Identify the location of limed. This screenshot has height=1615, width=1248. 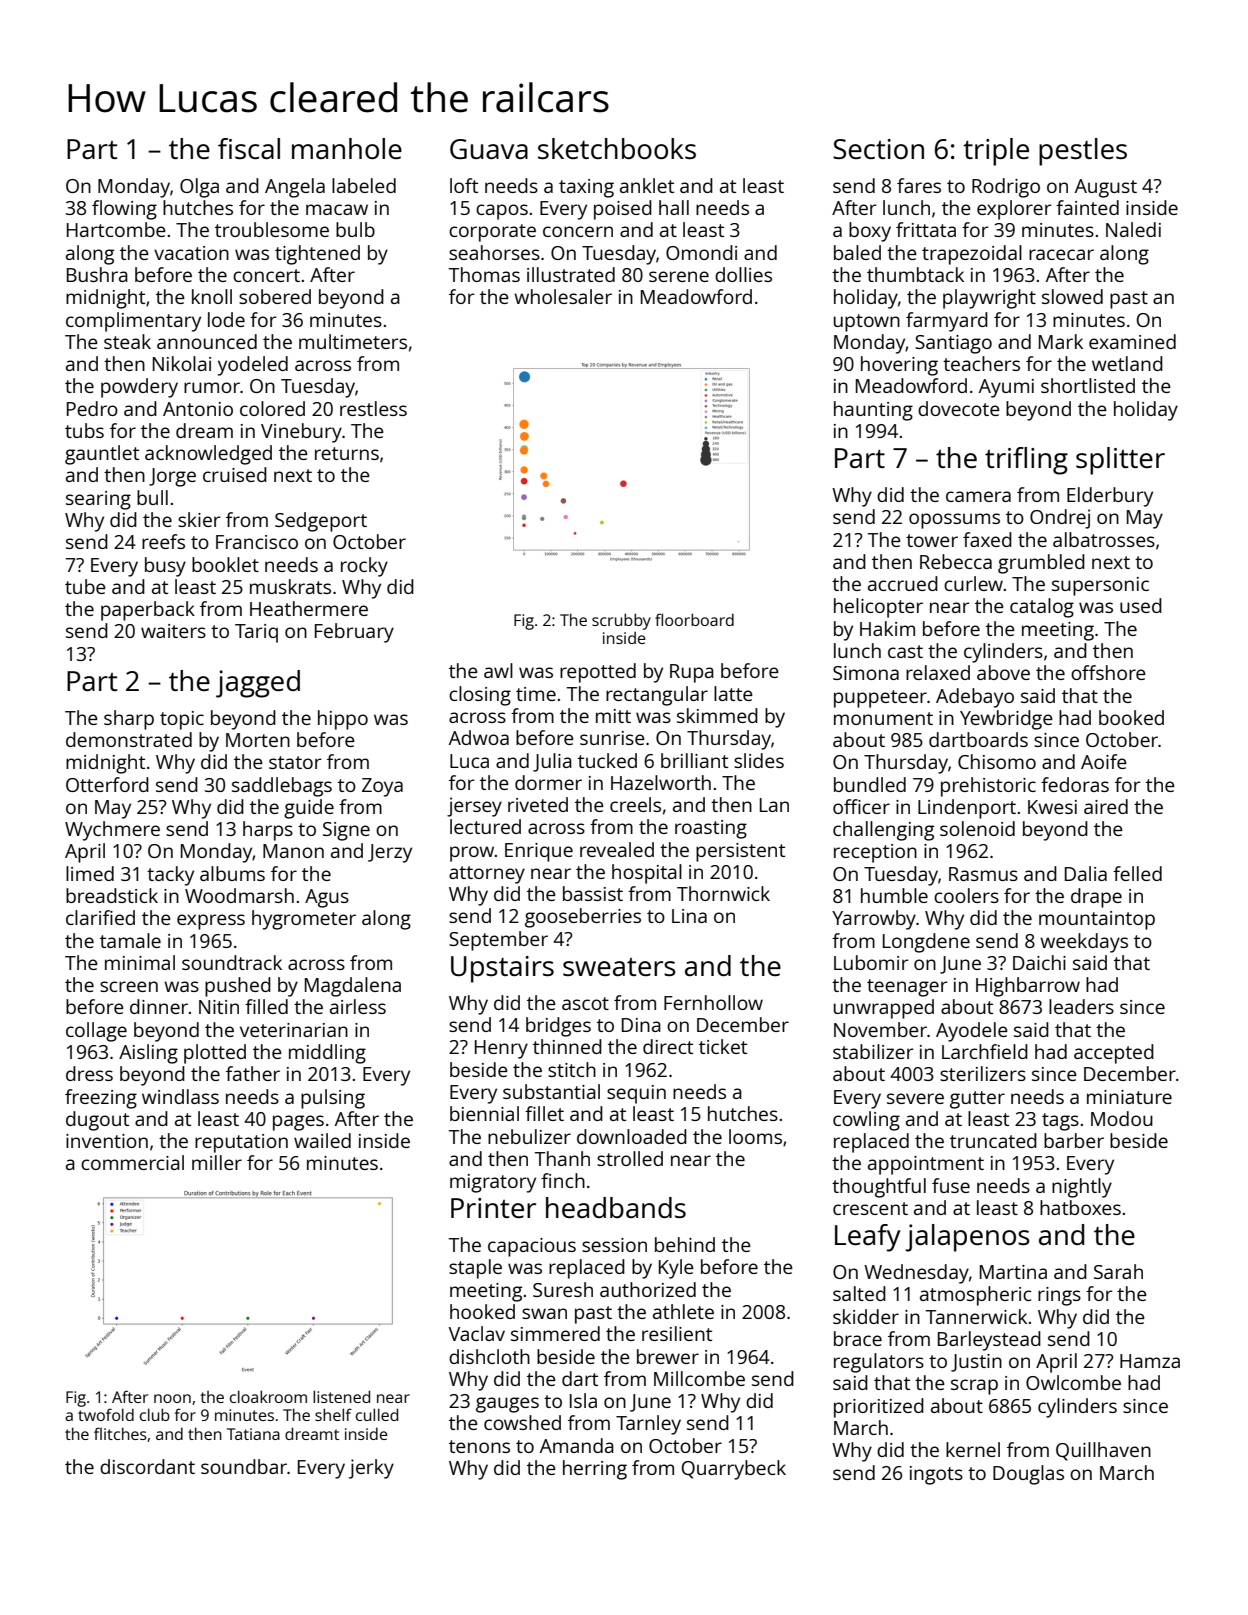
(90, 873).
